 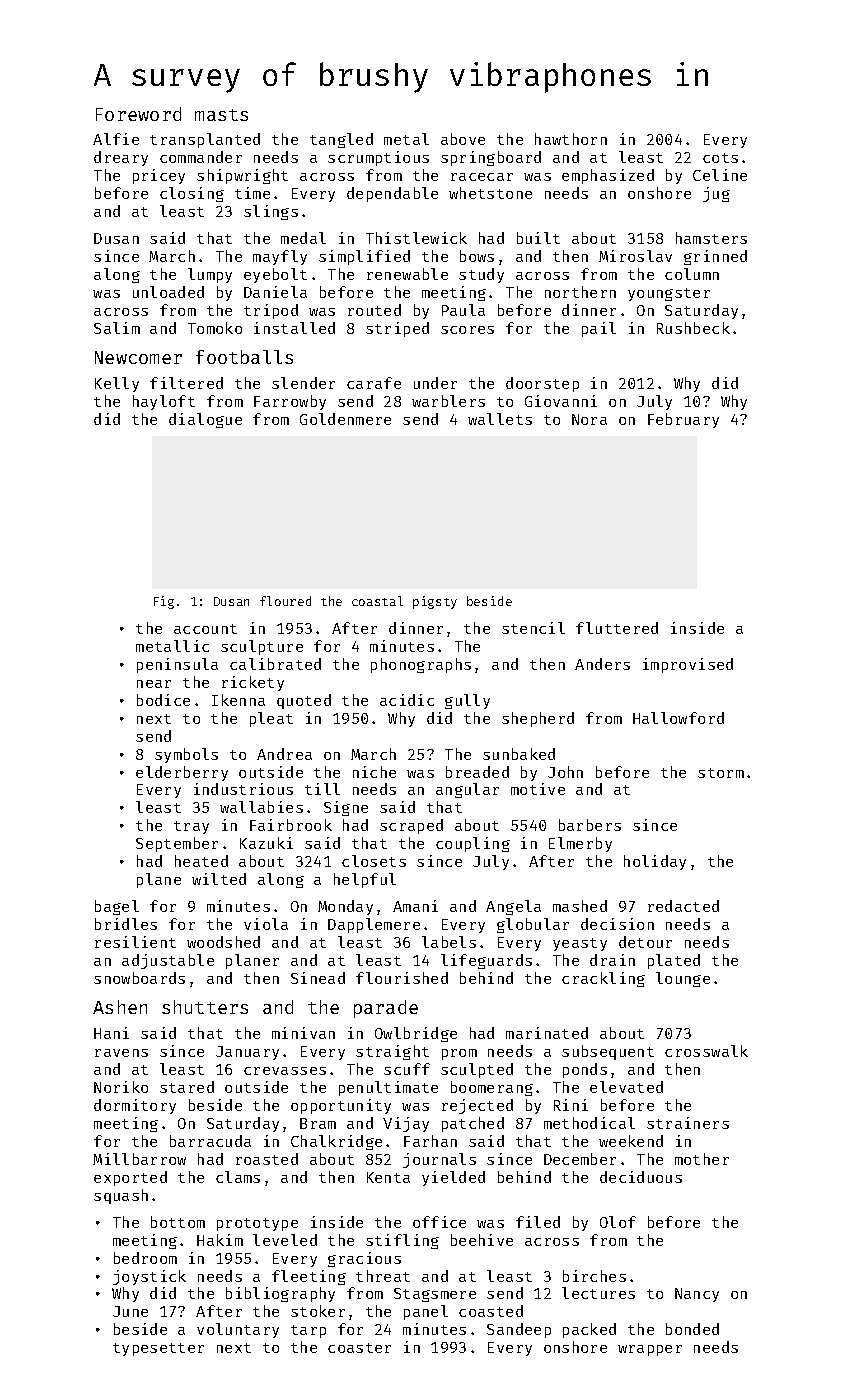 What do you see at coordinates (598, 1293) in the image?
I see `lectures` at bounding box center [598, 1293].
